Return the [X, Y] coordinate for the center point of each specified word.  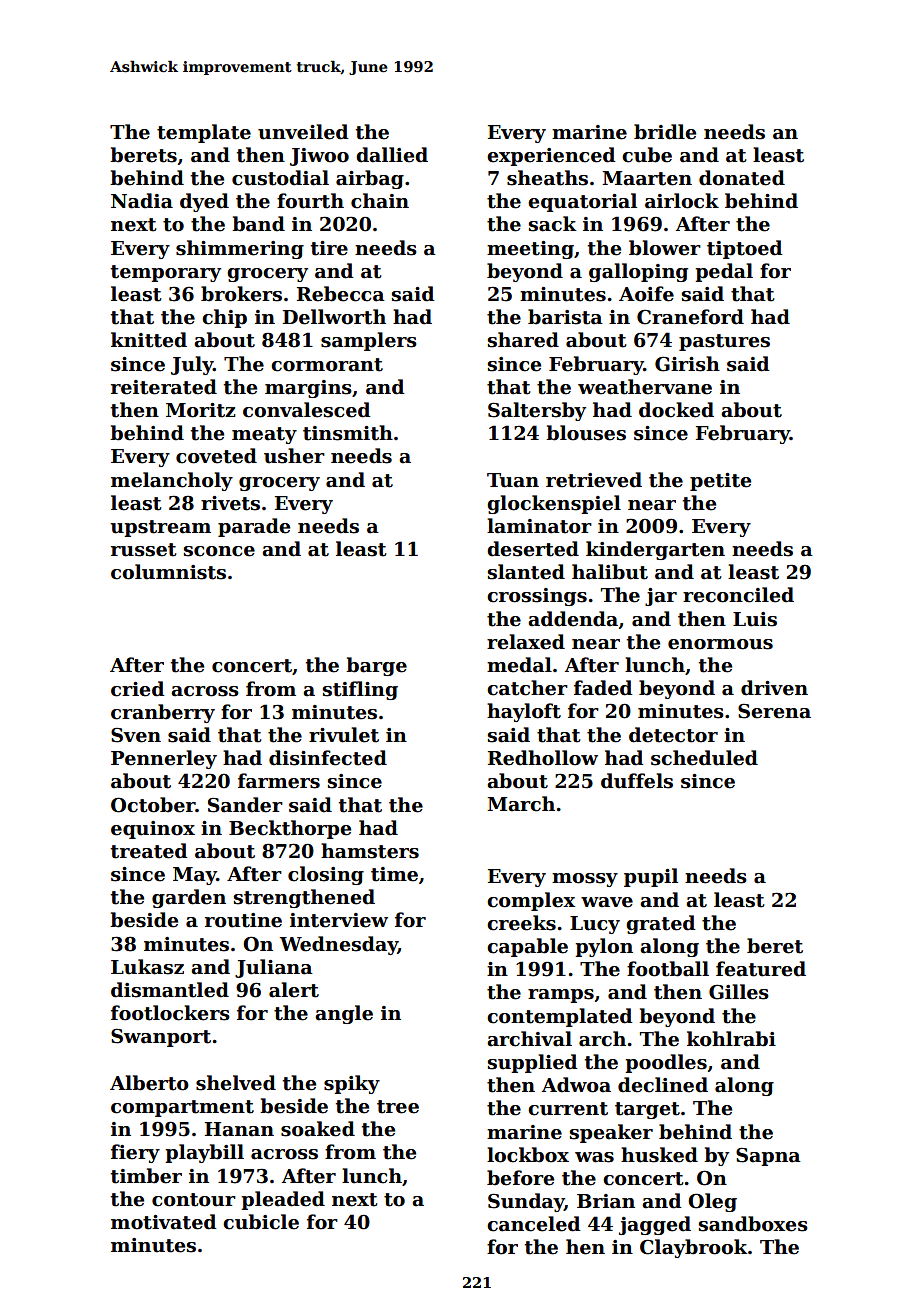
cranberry [163, 713]
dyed [204, 202]
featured [761, 969]
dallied [392, 155]
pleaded [283, 1200]
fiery [135, 1153]
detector [673, 735]
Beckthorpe [290, 829]
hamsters [370, 851]
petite [720, 482]
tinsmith [348, 433]
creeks [521, 923]
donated [742, 178]
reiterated [164, 387]
